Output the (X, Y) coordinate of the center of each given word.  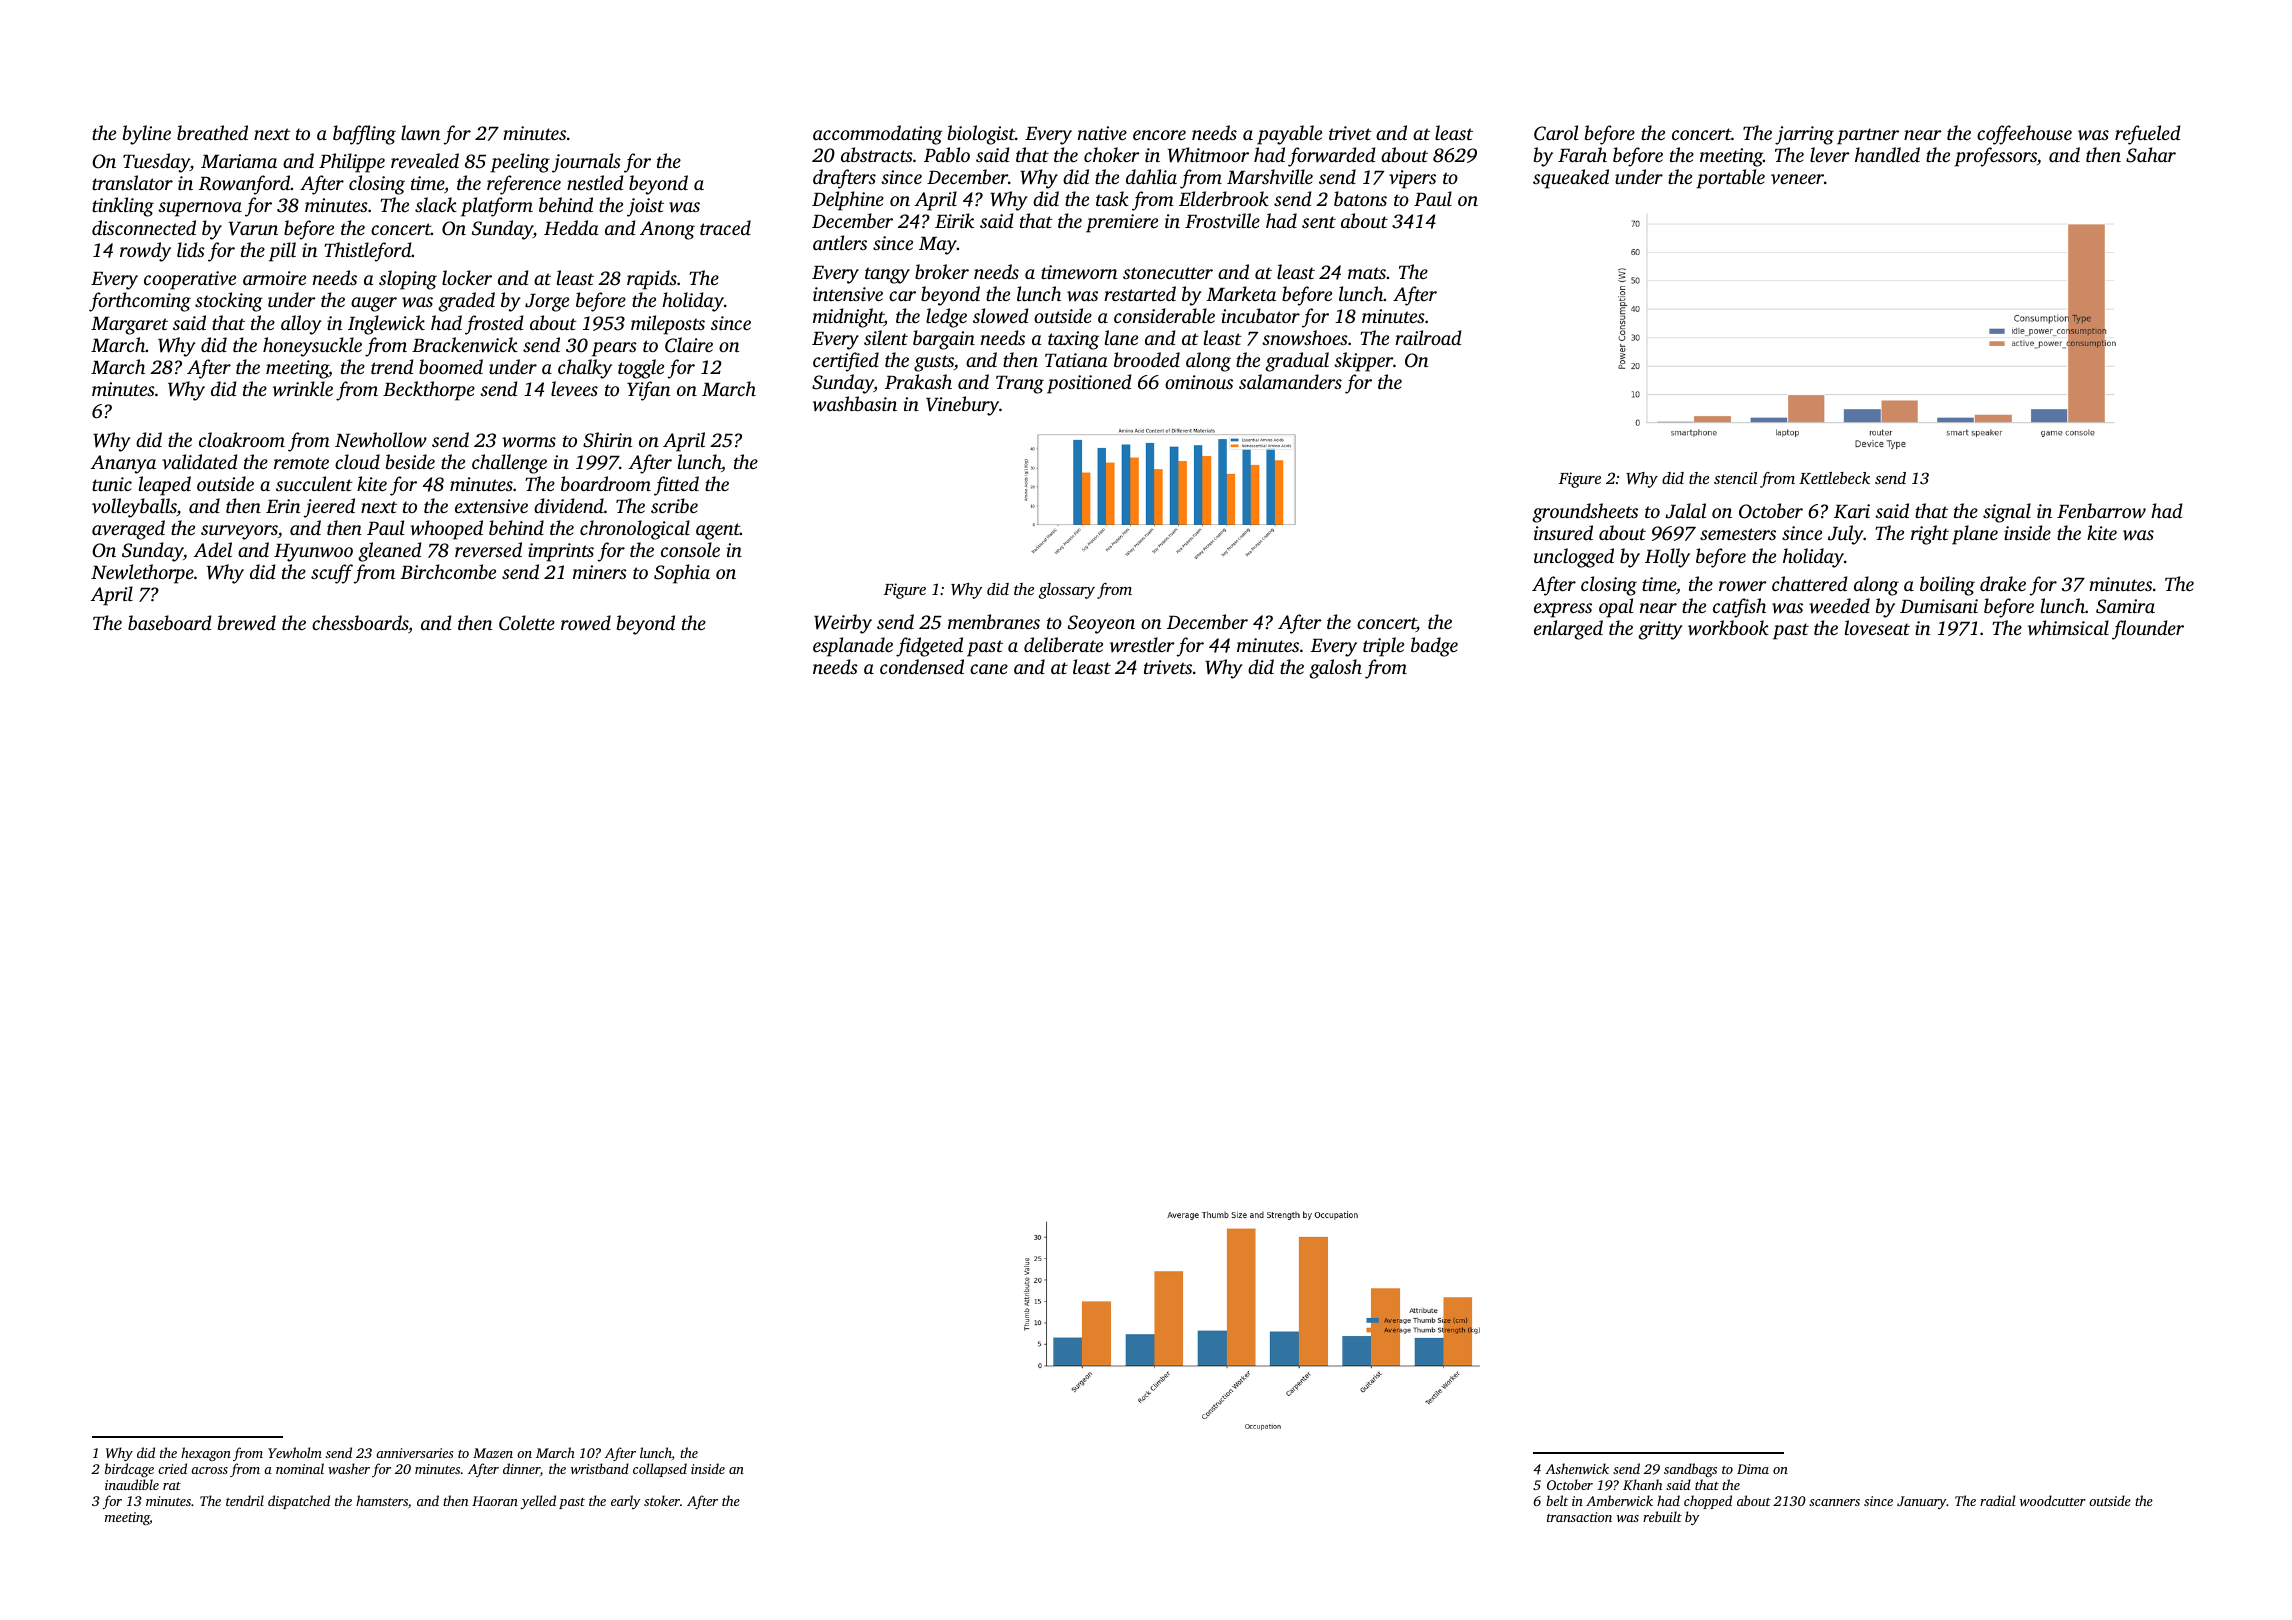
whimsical (2068, 628)
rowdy (145, 252)
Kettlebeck (1834, 478)
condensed (922, 666)
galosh (1335, 669)
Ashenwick (1577, 1468)
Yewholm (295, 1452)
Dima (1753, 1469)
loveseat (1877, 627)
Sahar (2151, 155)
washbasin (855, 404)
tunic (112, 484)
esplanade (853, 647)
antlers (840, 242)
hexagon (206, 1454)
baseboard (170, 622)
